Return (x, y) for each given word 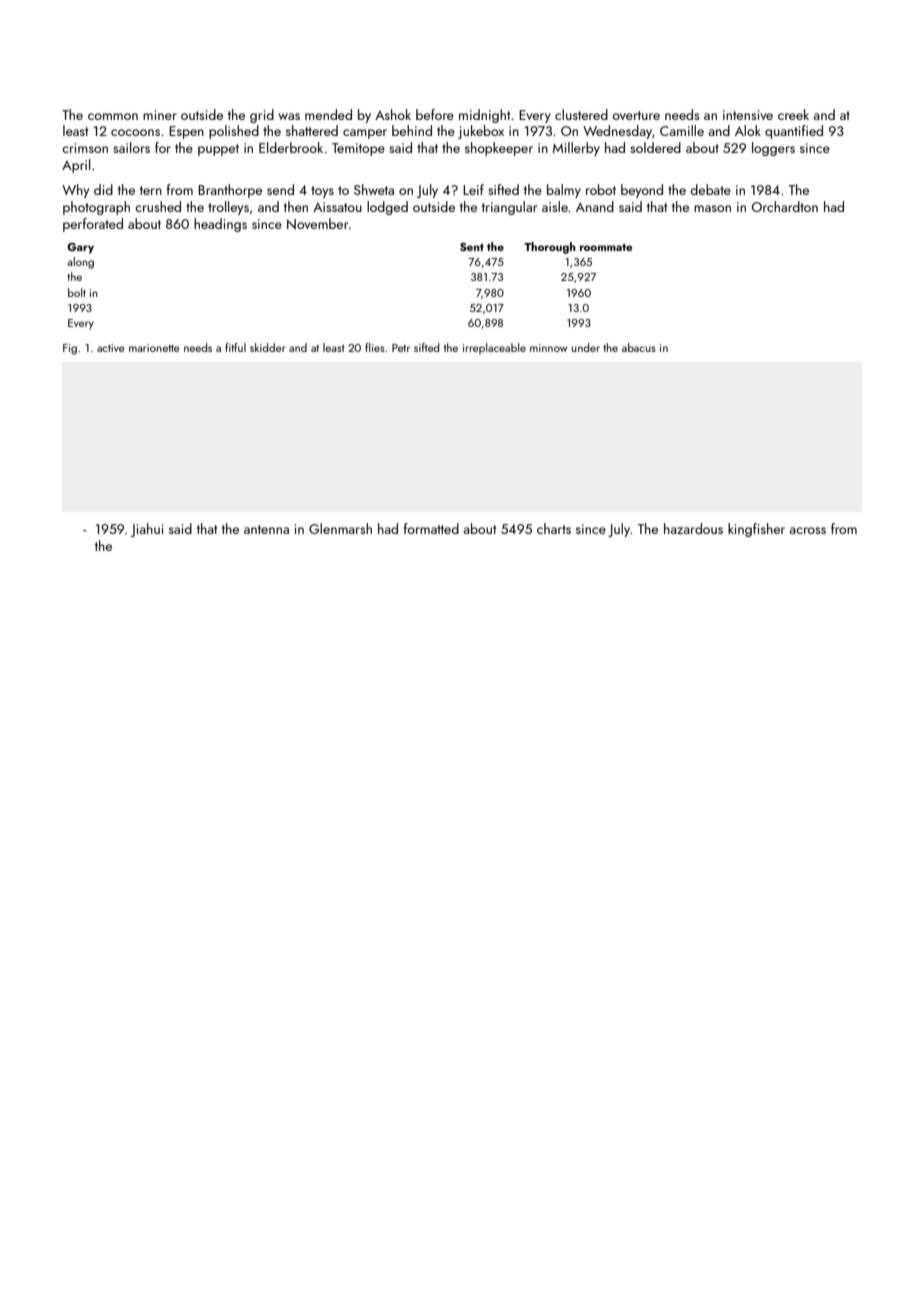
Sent (472, 247)
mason (712, 208)
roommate (606, 247)
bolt (77, 292)
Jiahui (147, 530)
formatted (431, 528)
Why (75, 191)
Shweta (374, 189)
